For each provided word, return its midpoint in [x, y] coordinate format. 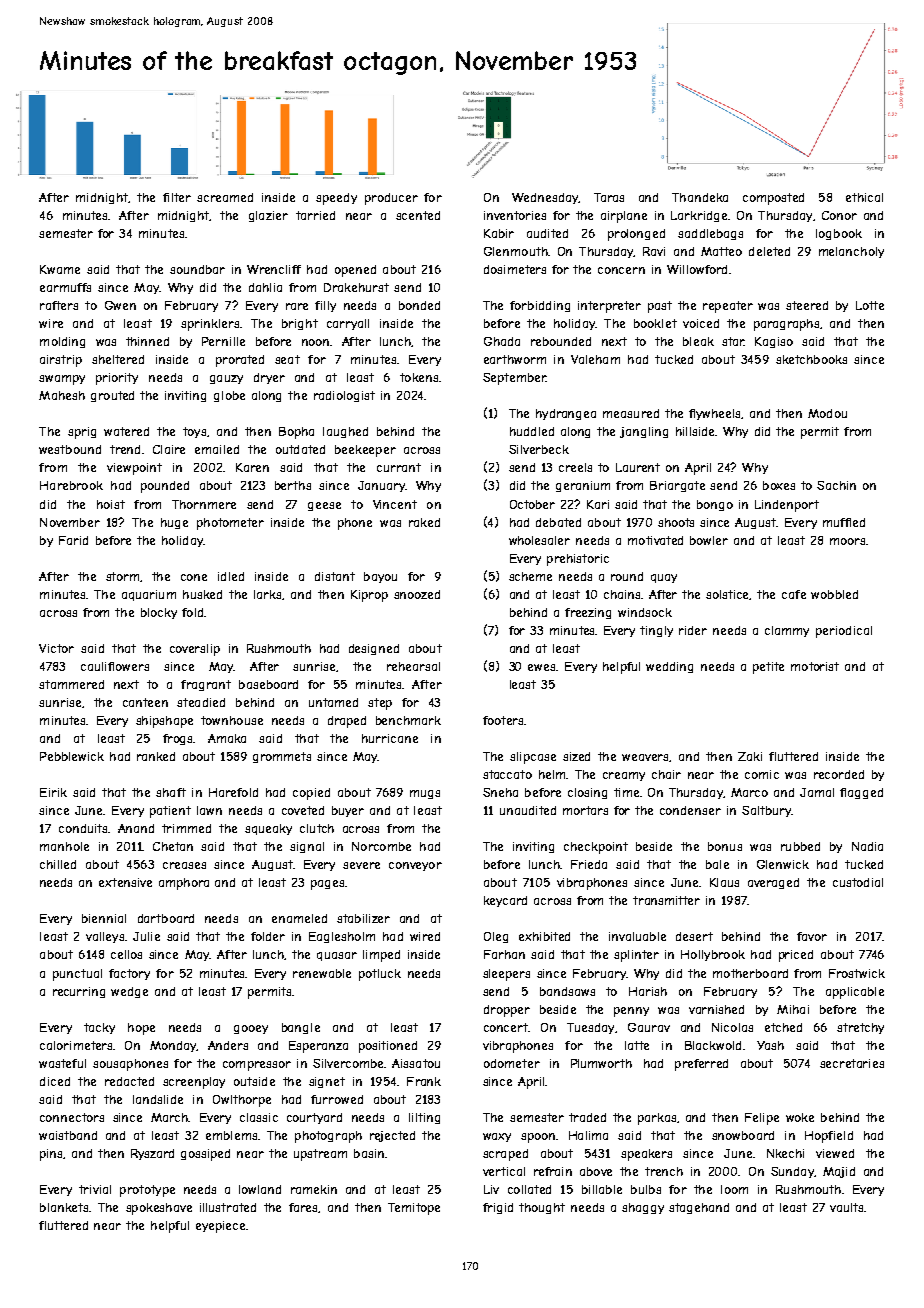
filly [325, 306]
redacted [129, 1081]
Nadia [867, 846]
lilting [424, 1118]
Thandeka [700, 197]
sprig [82, 433]
